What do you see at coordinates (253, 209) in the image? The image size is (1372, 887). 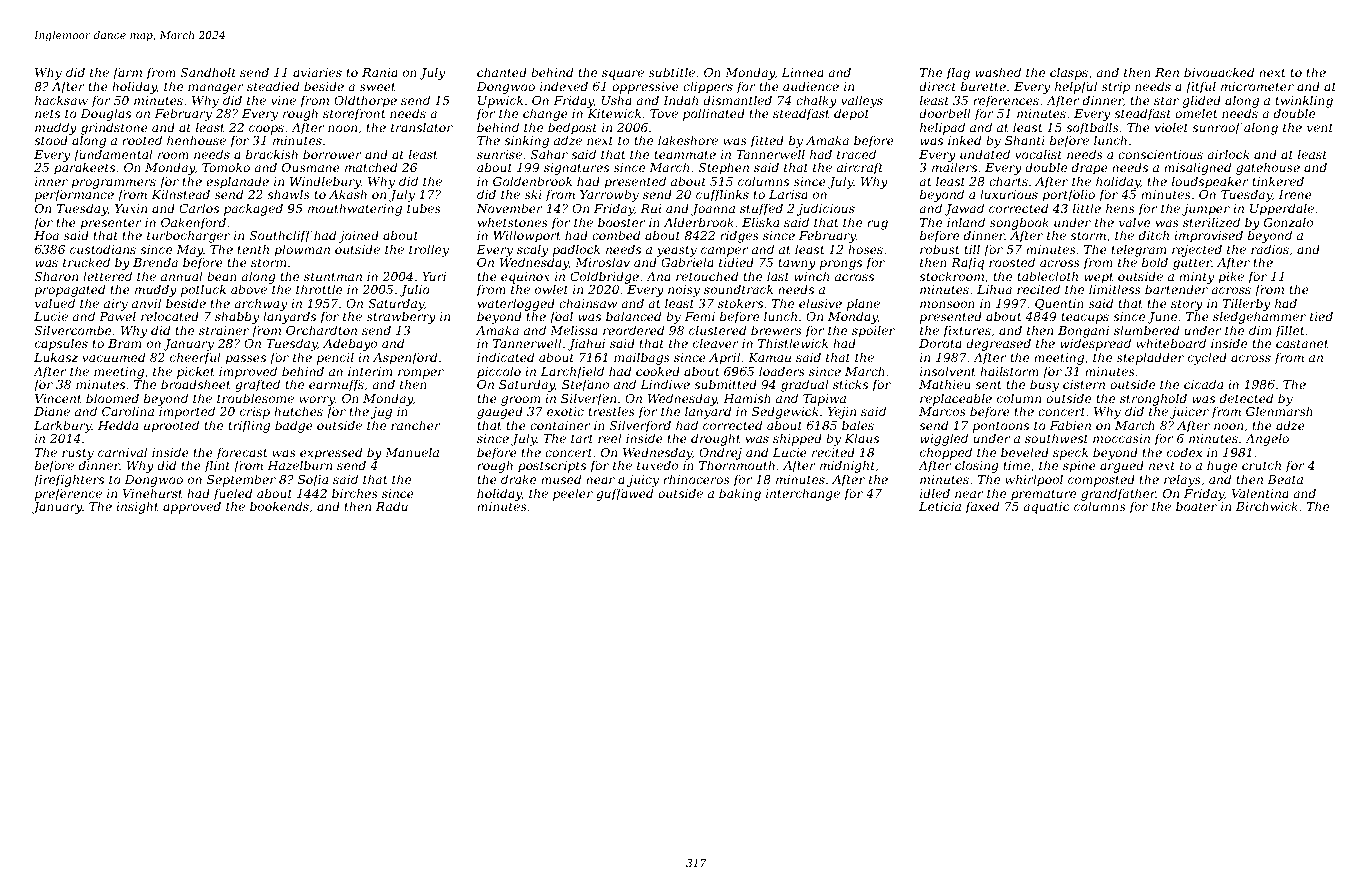 I see `packaged` at bounding box center [253, 209].
